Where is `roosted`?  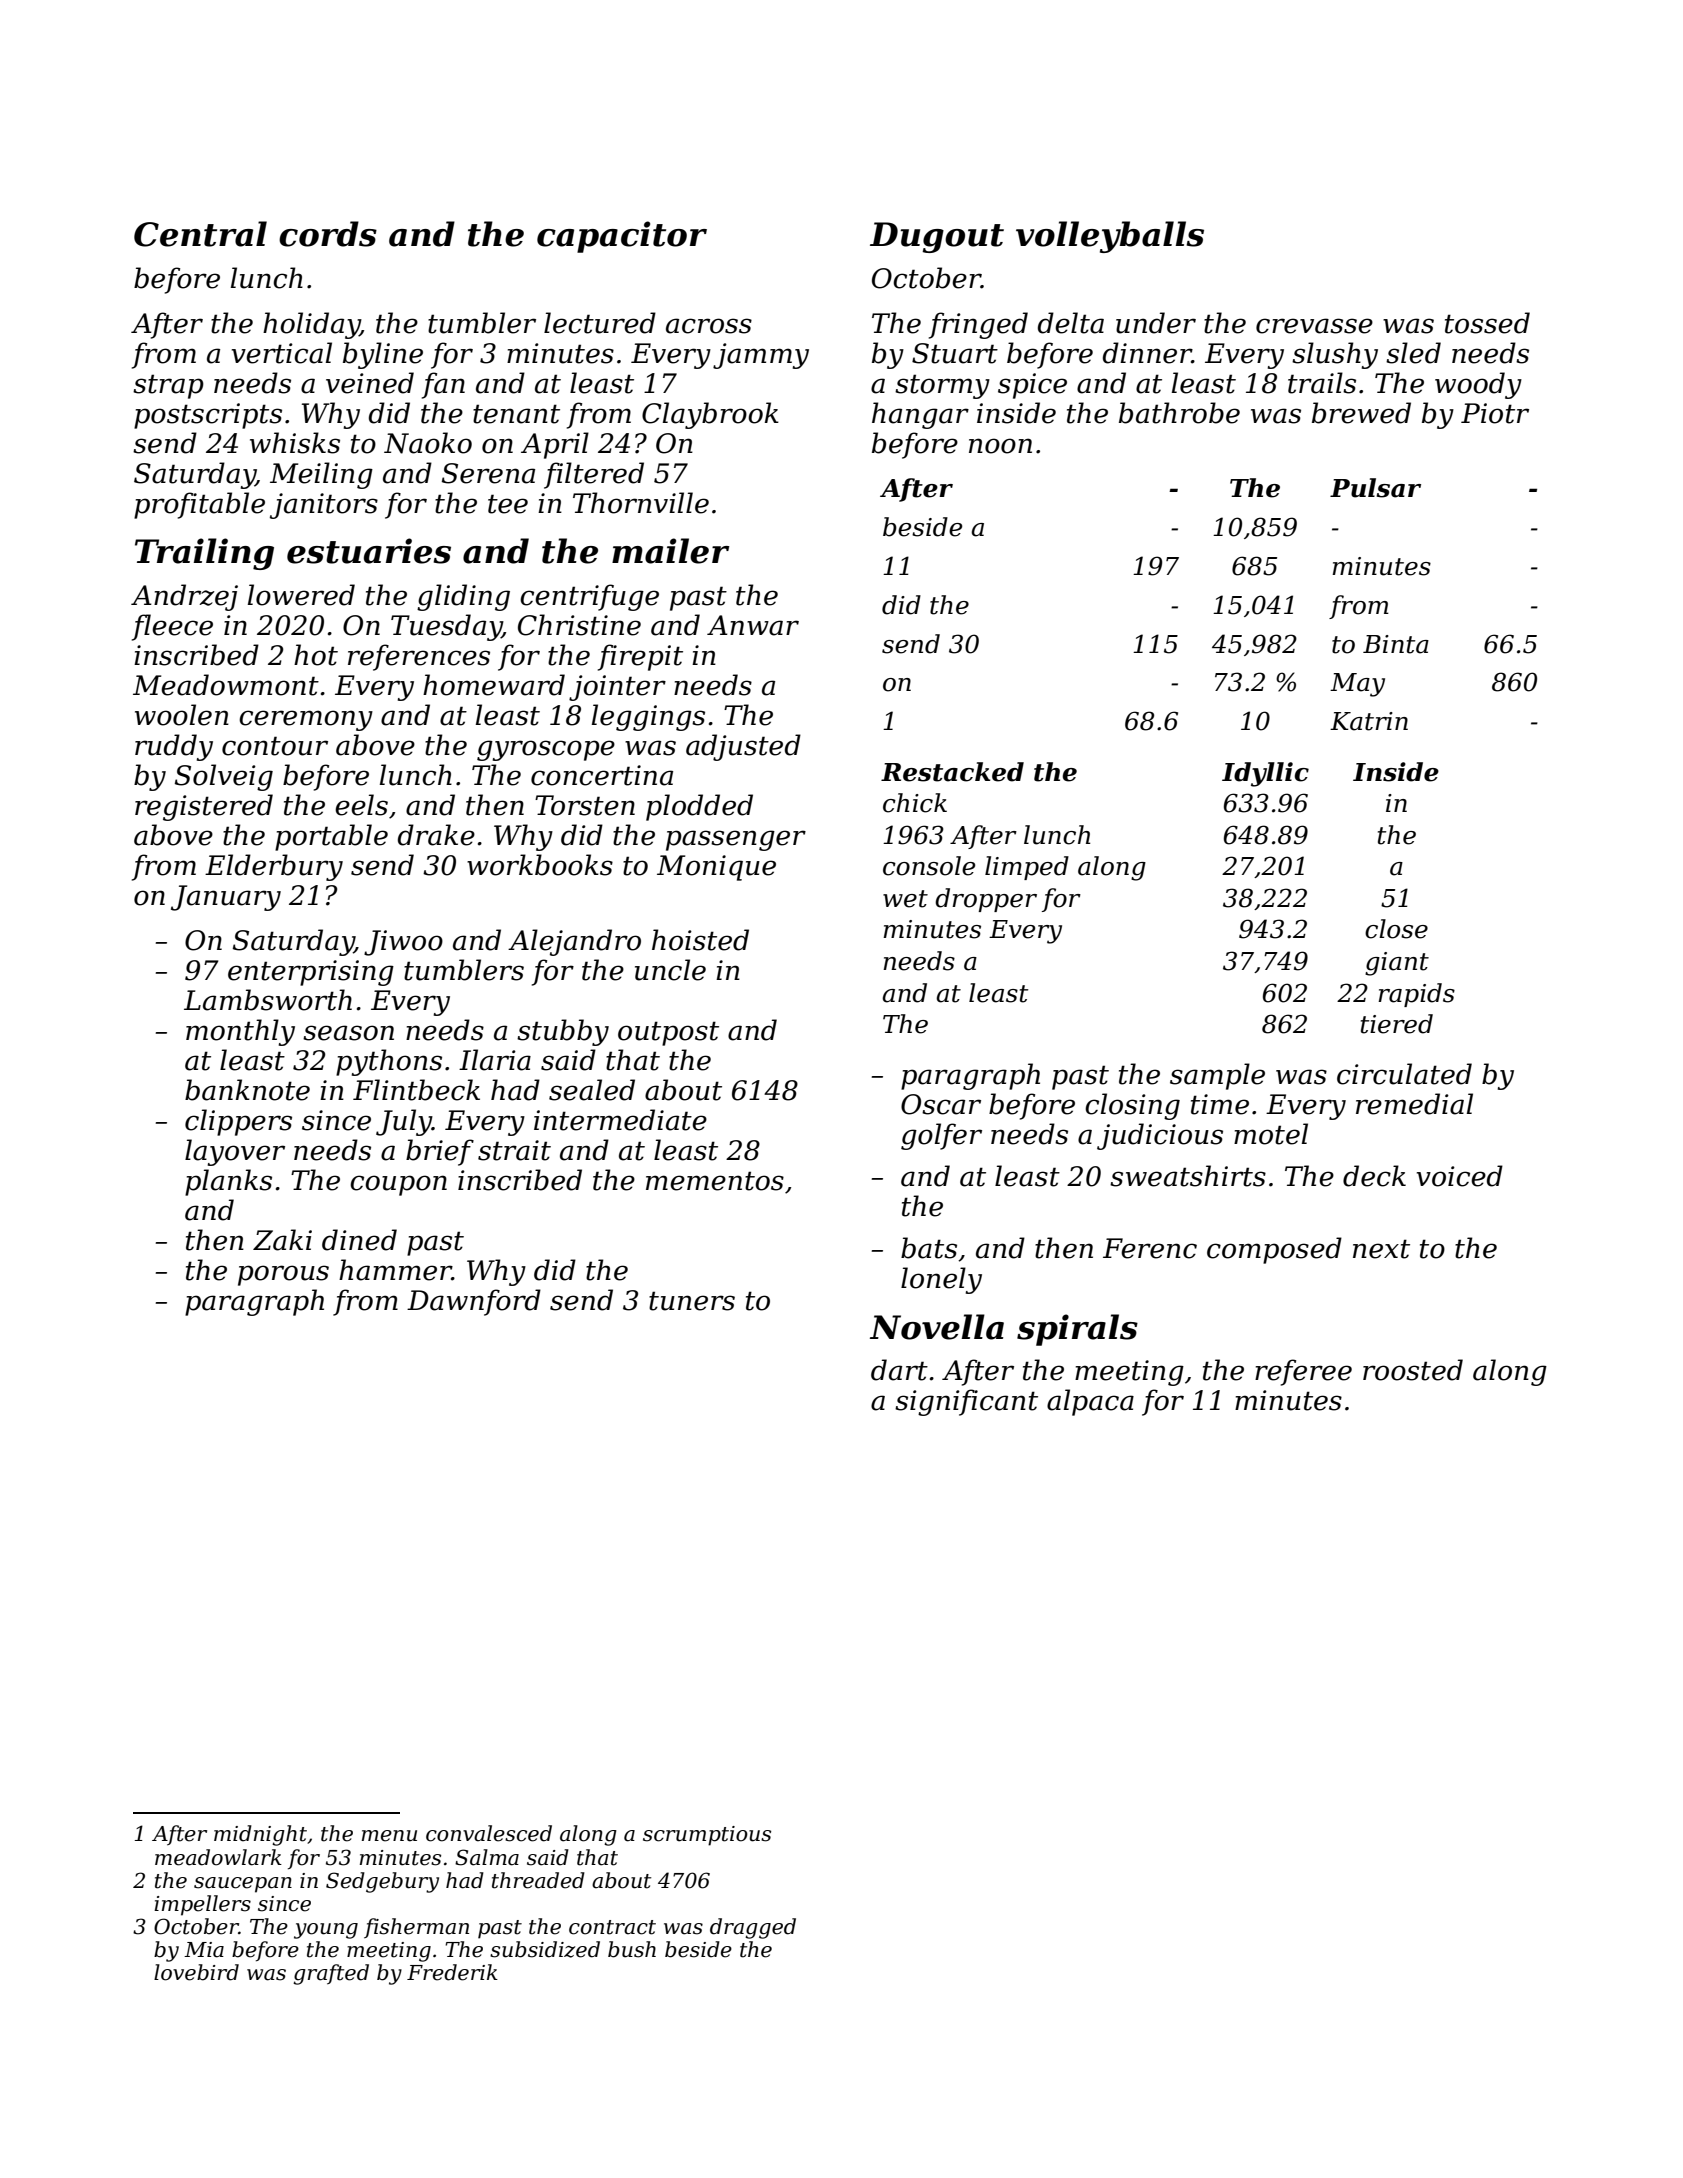
roosted is located at coordinates (1413, 1370).
